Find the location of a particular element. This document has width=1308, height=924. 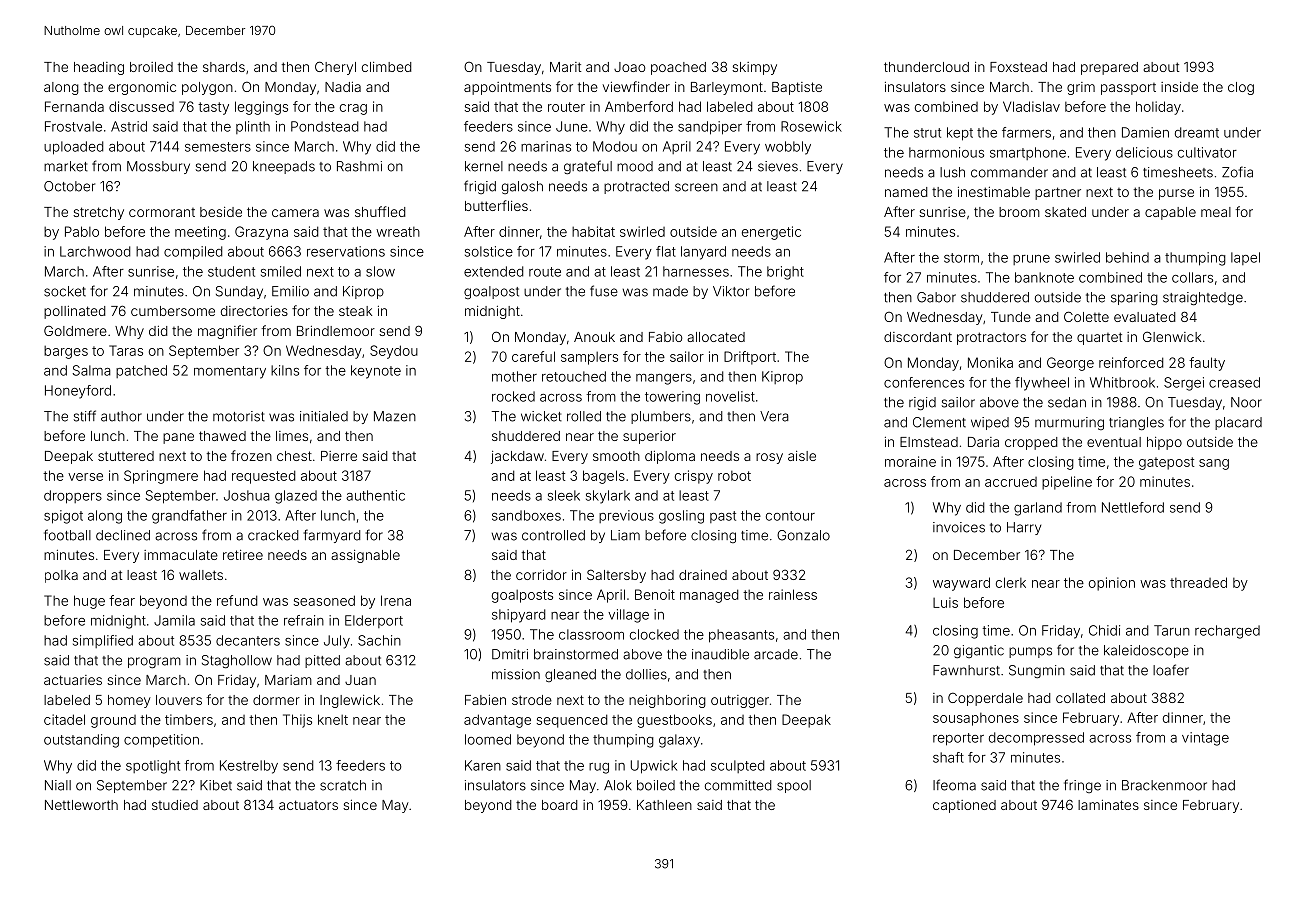

marinas is located at coordinates (546, 146).
